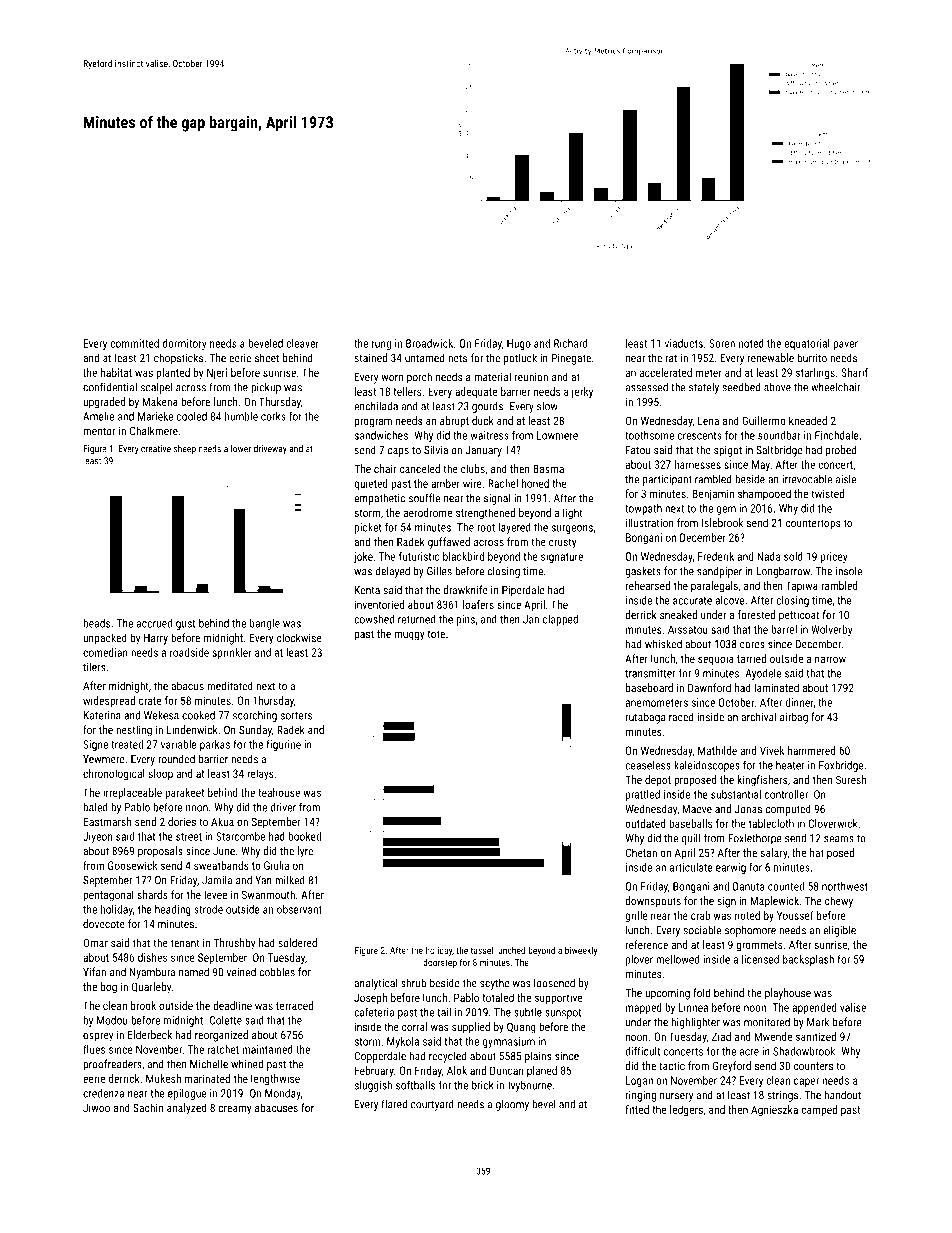  I want to click on Yewmere, so click(104, 759).
